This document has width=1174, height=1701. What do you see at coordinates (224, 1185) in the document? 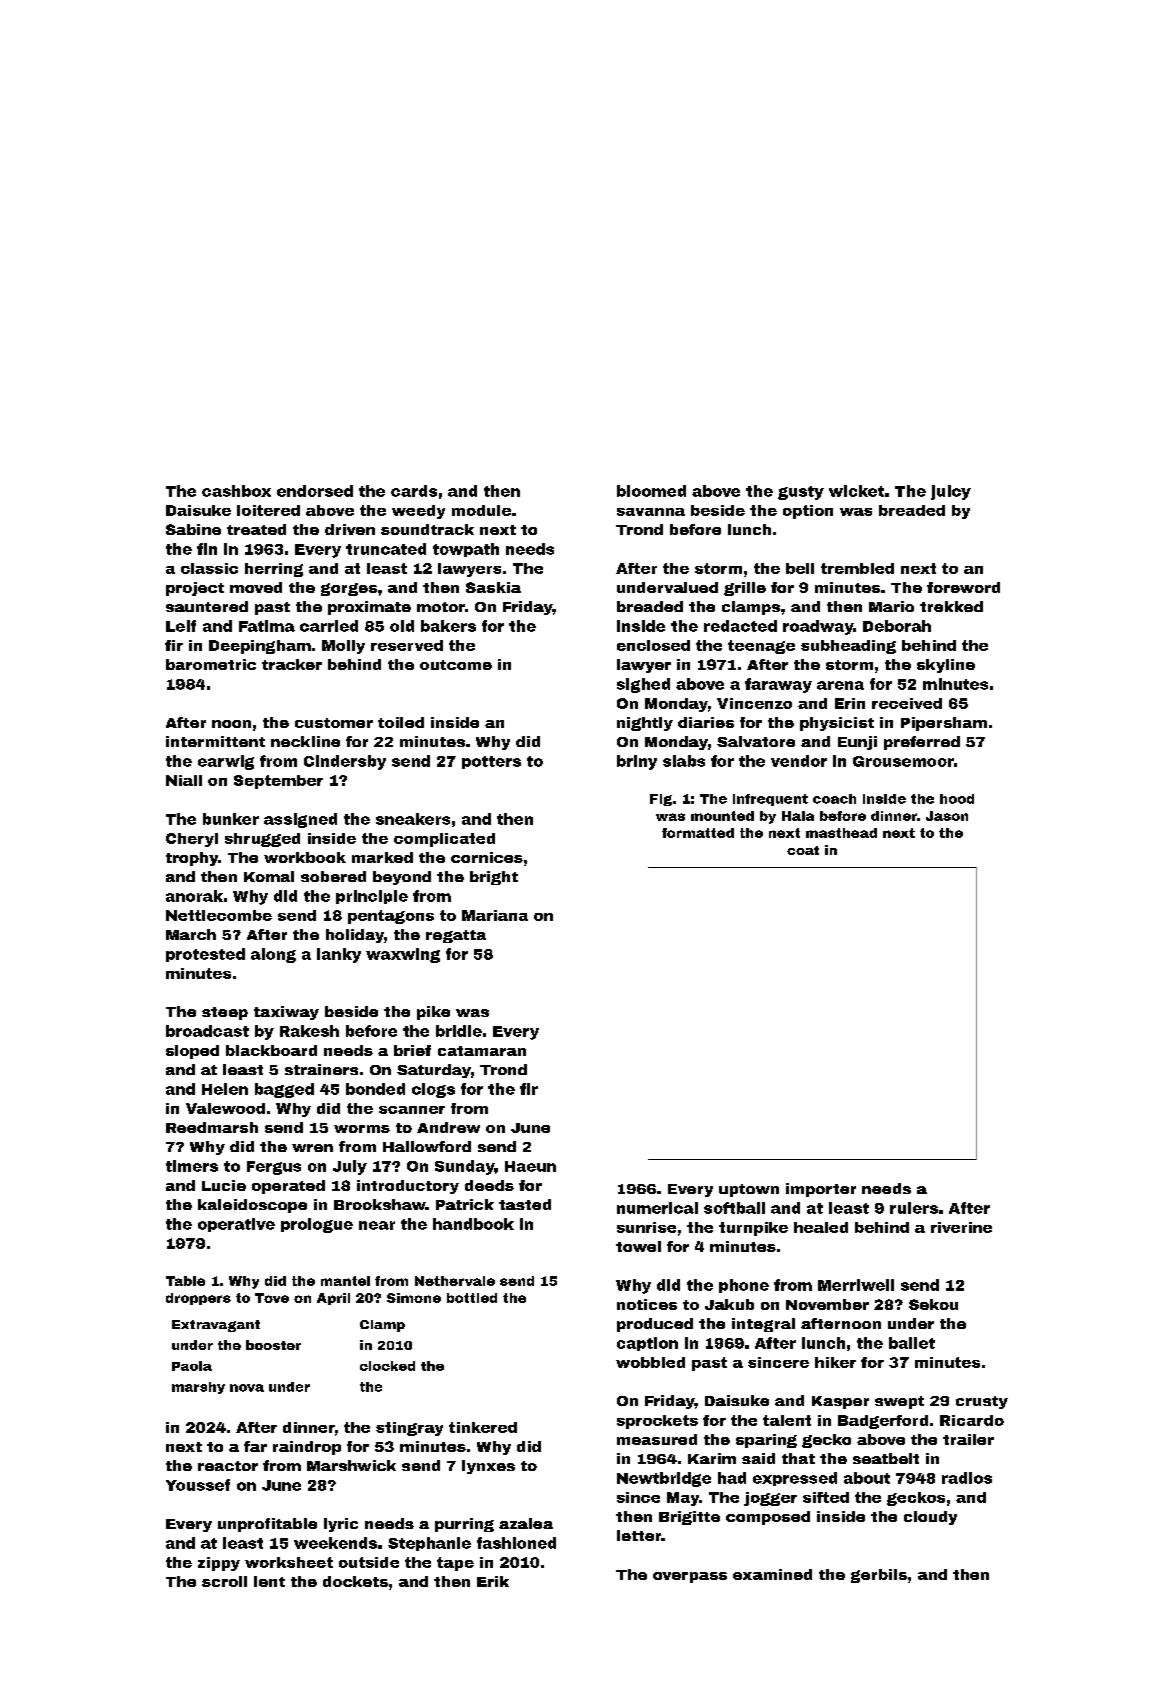
I see `Lucie` at bounding box center [224, 1185].
